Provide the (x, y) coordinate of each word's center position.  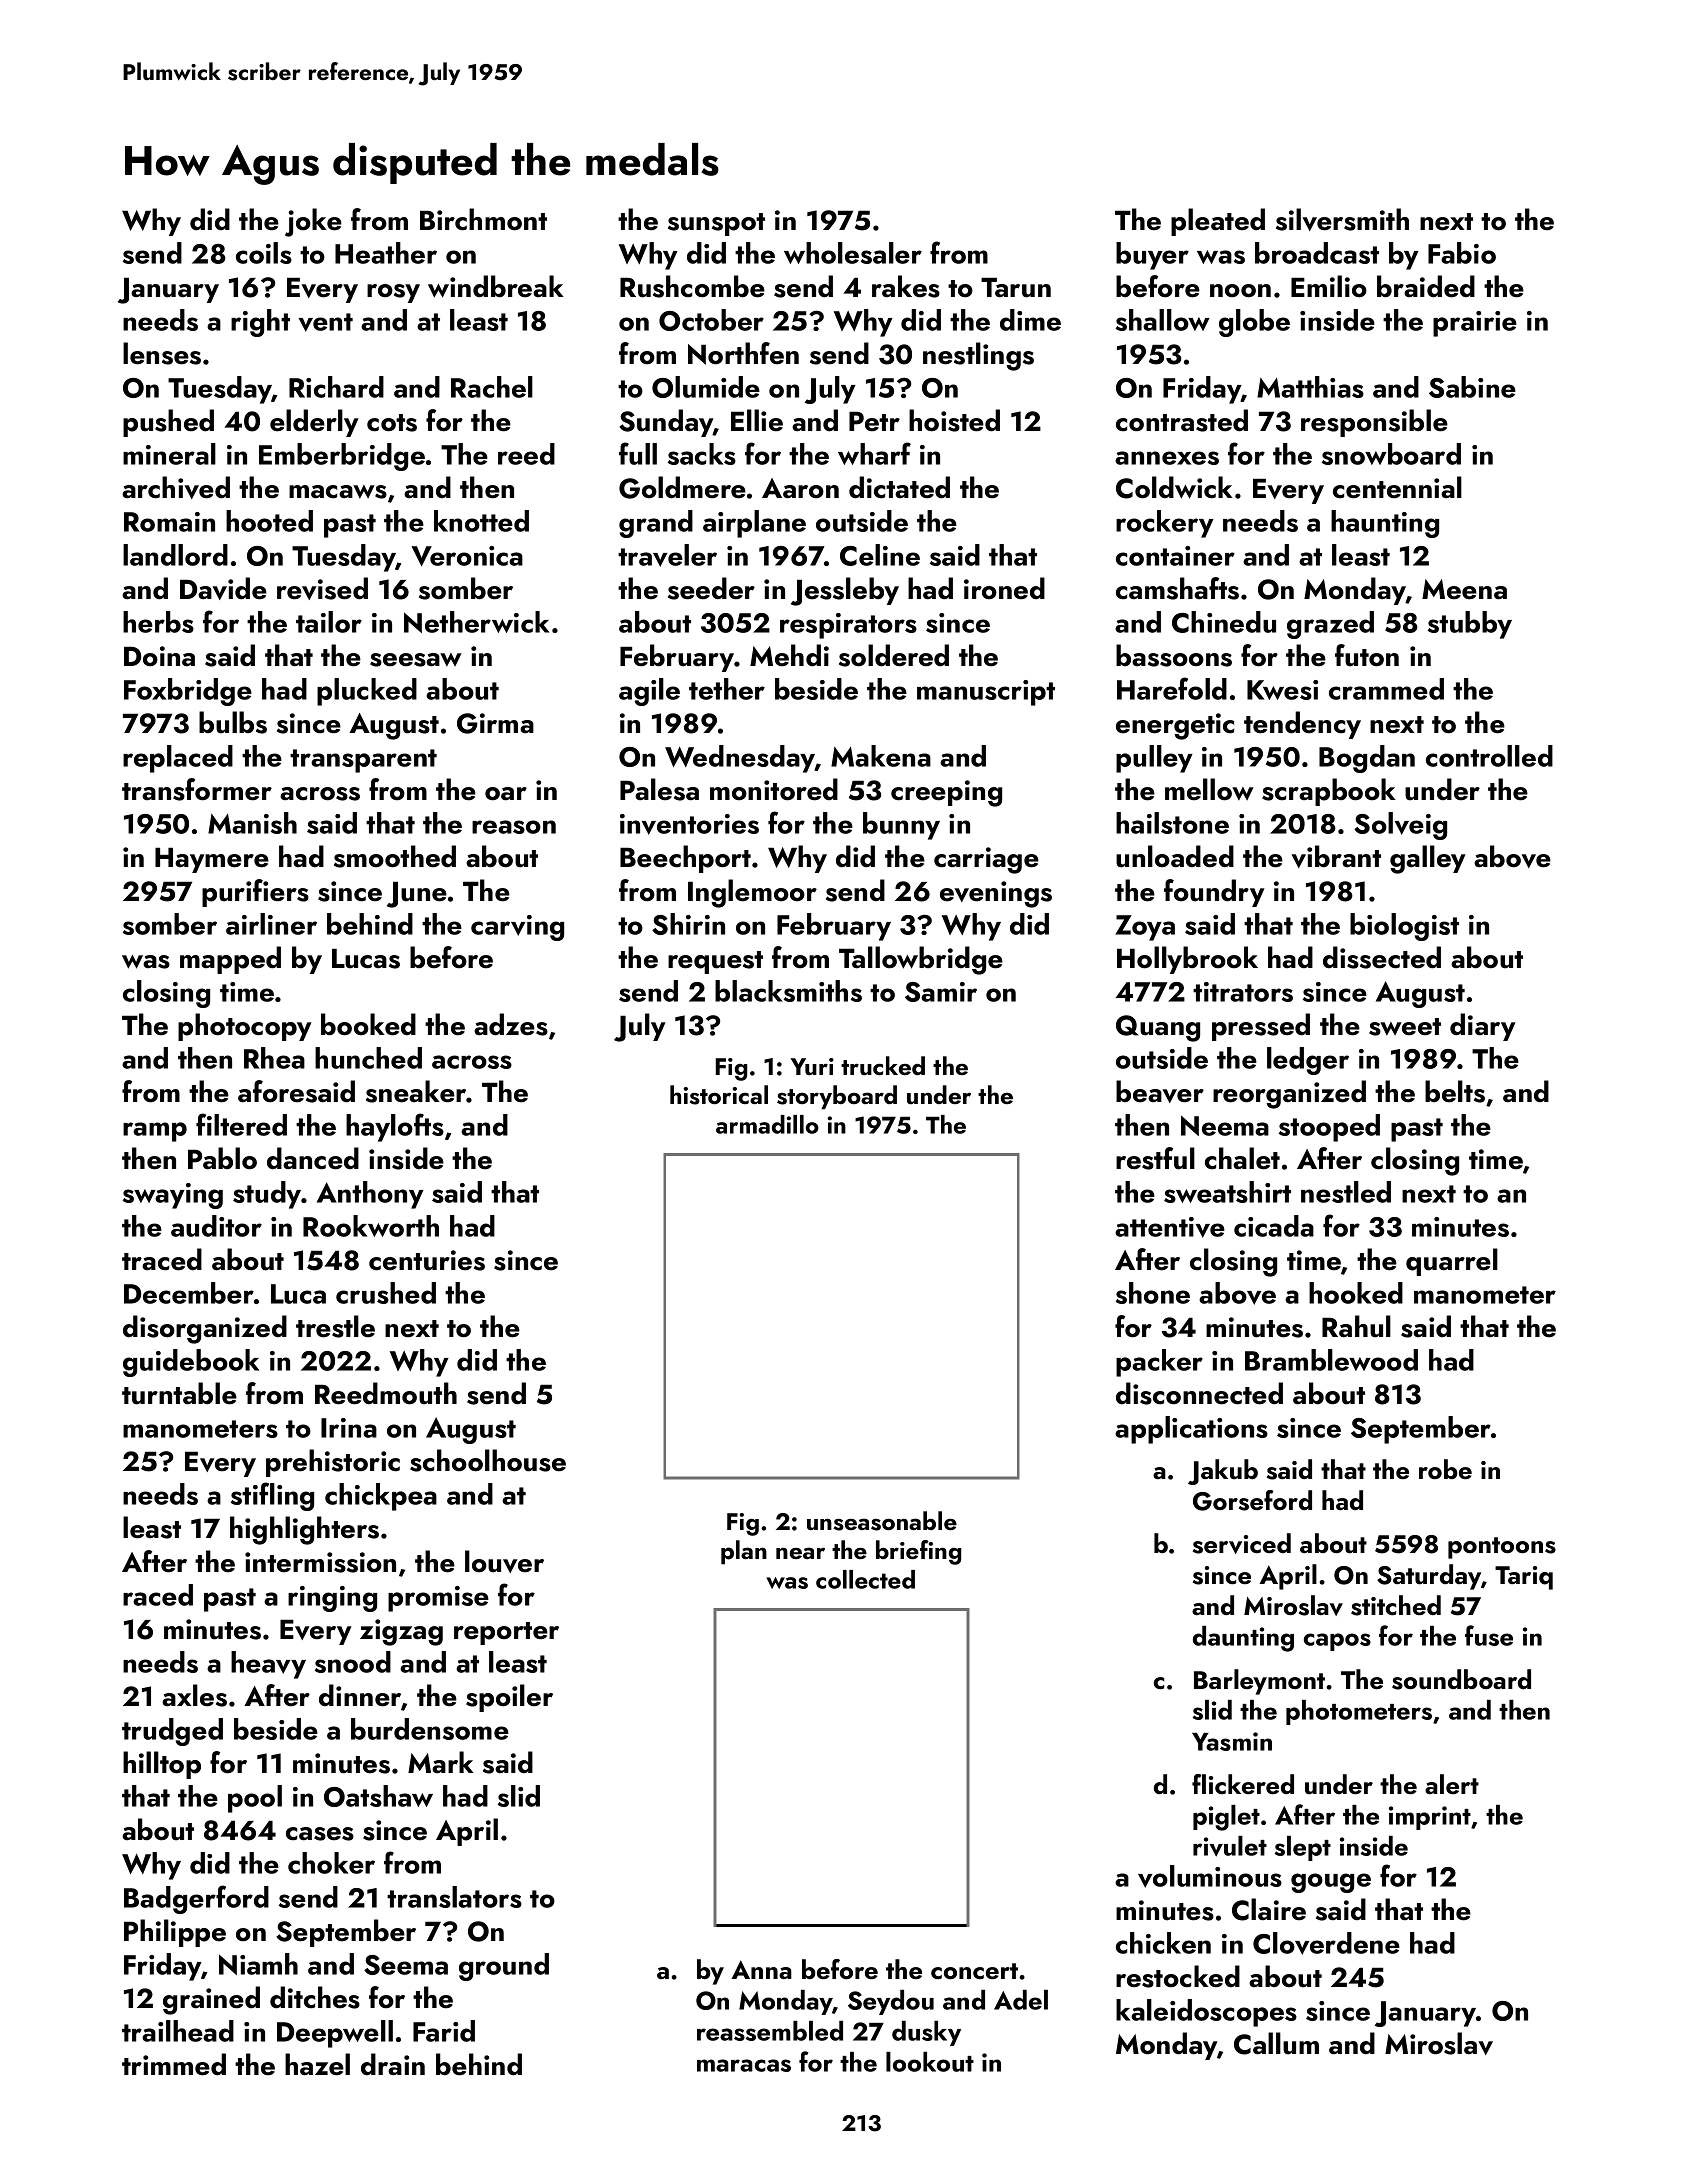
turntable (179, 1393)
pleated (1218, 222)
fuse (1489, 1635)
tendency (1302, 725)
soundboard (1461, 1679)
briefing (918, 1552)
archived (176, 487)
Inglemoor (752, 893)
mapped (230, 960)
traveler (667, 555)
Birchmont (483, 219)
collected (865, 1579)
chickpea (381, 1497)
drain (393, 2064)
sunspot (716, 224)
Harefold (1172, 688)
